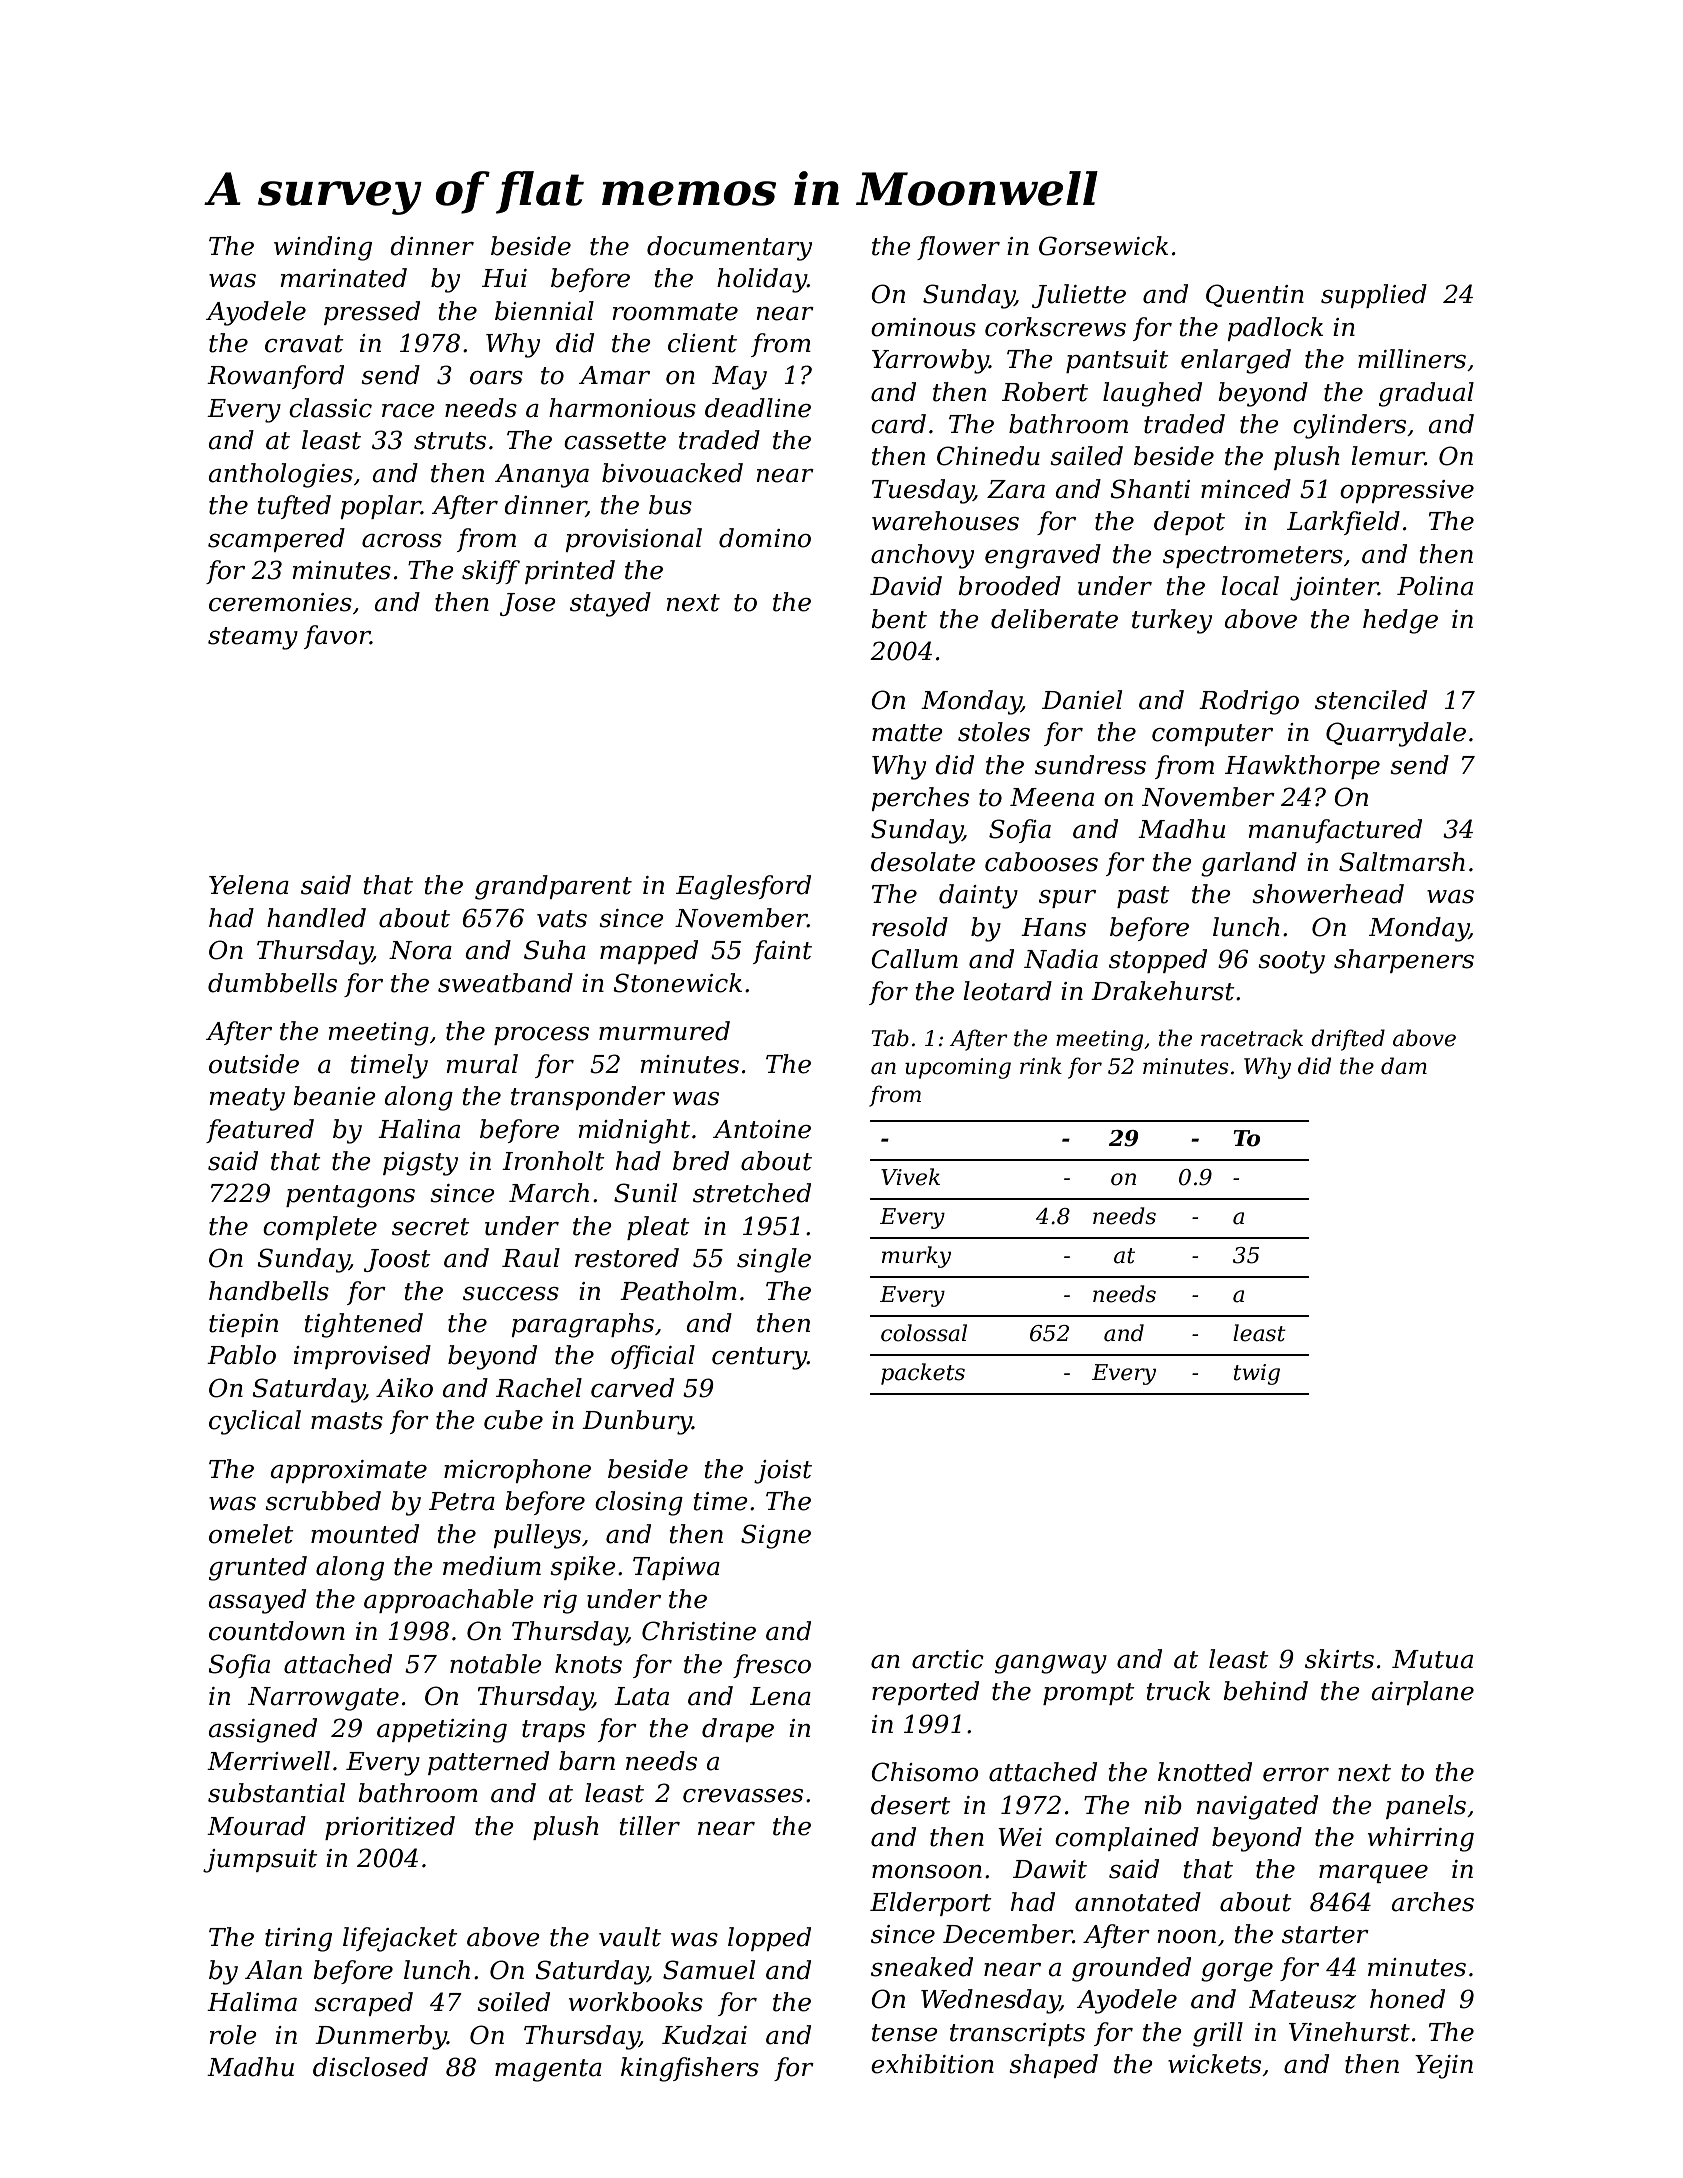 This screenshot has height=2178, width=1683. Describe the element at coordinates (783, 1472) in the screenshot. I see `joist` at that location.
